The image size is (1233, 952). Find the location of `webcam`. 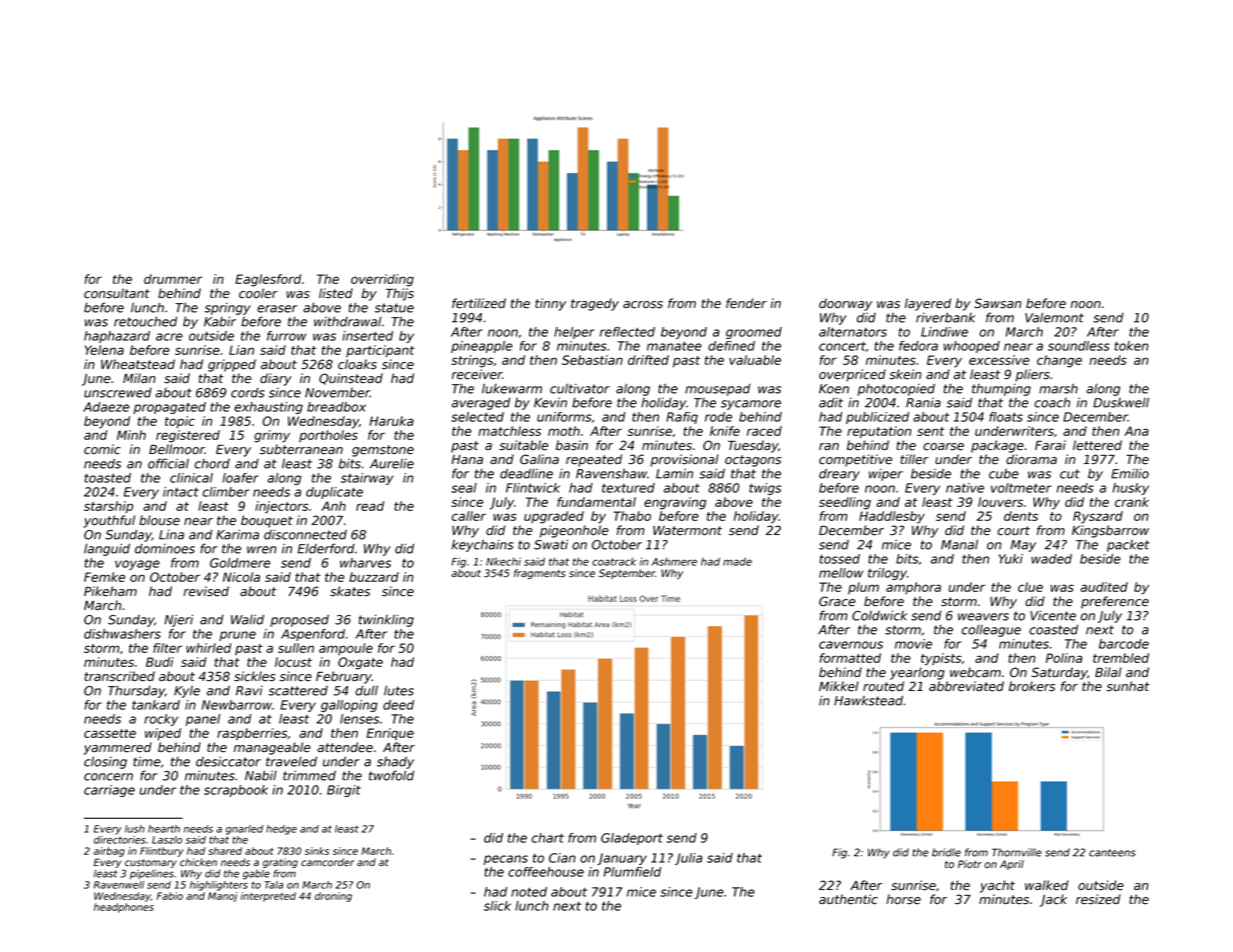

webcam is located at coordinates (975, 672).
